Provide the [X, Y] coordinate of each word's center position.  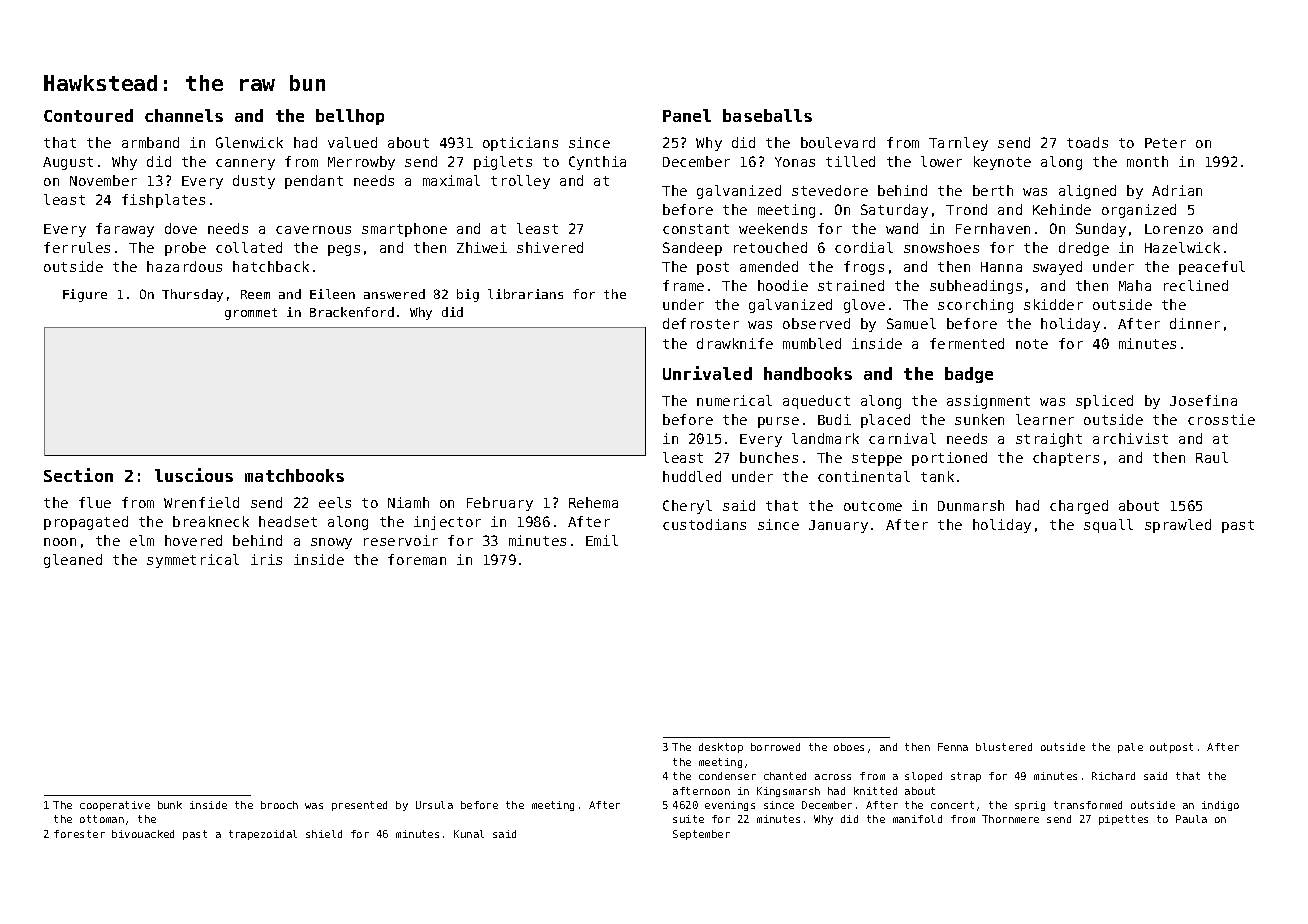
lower [941, 161]
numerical [734, 400]
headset [288, 521]
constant [696, 229]
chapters [1066, 459]
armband [150, 142]
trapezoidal [263, 835]
